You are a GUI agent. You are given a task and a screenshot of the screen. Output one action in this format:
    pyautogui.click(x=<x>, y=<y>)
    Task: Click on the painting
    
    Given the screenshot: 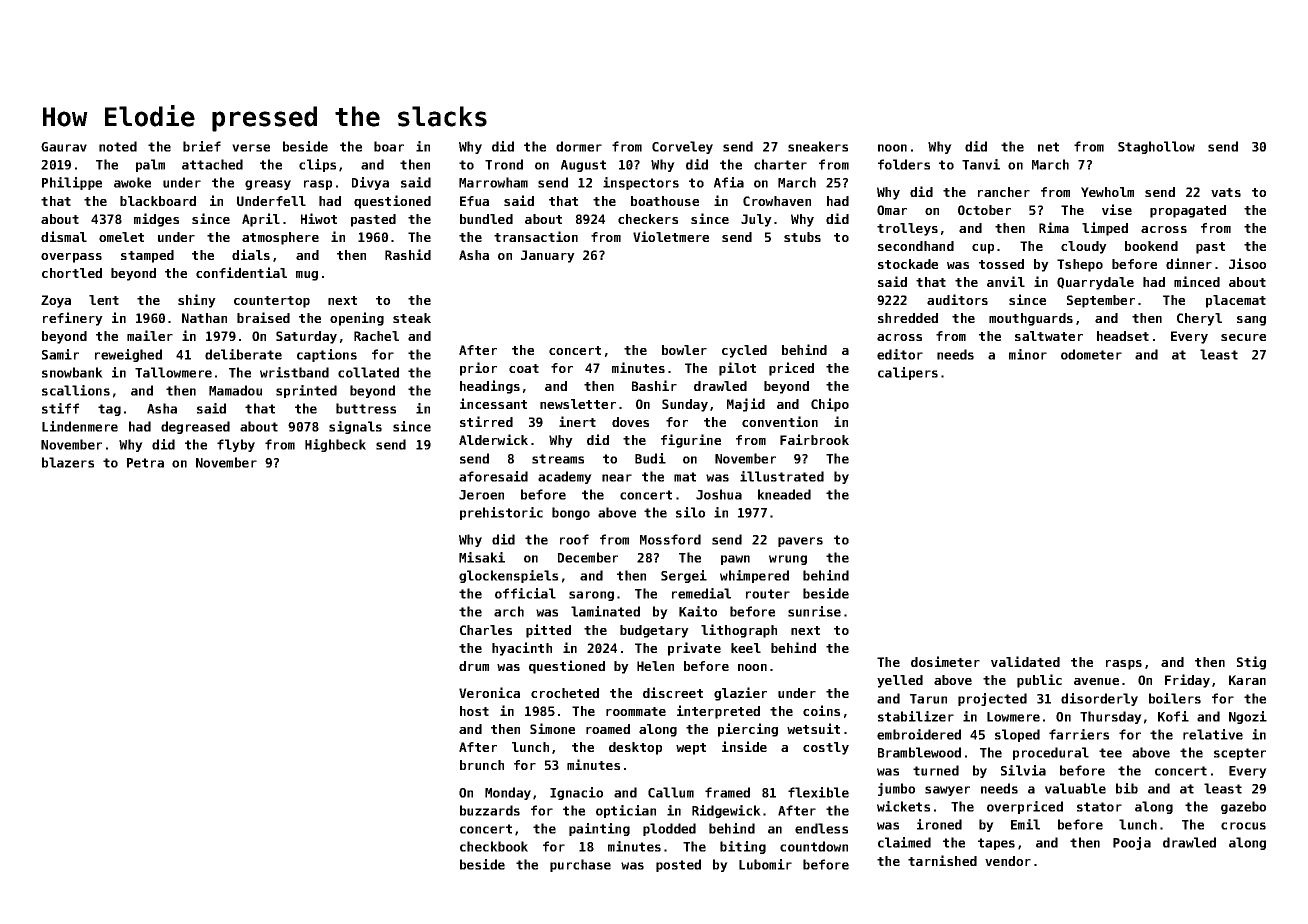 What is the action you would take?
    pyautogui.click(x=599, y=829)
